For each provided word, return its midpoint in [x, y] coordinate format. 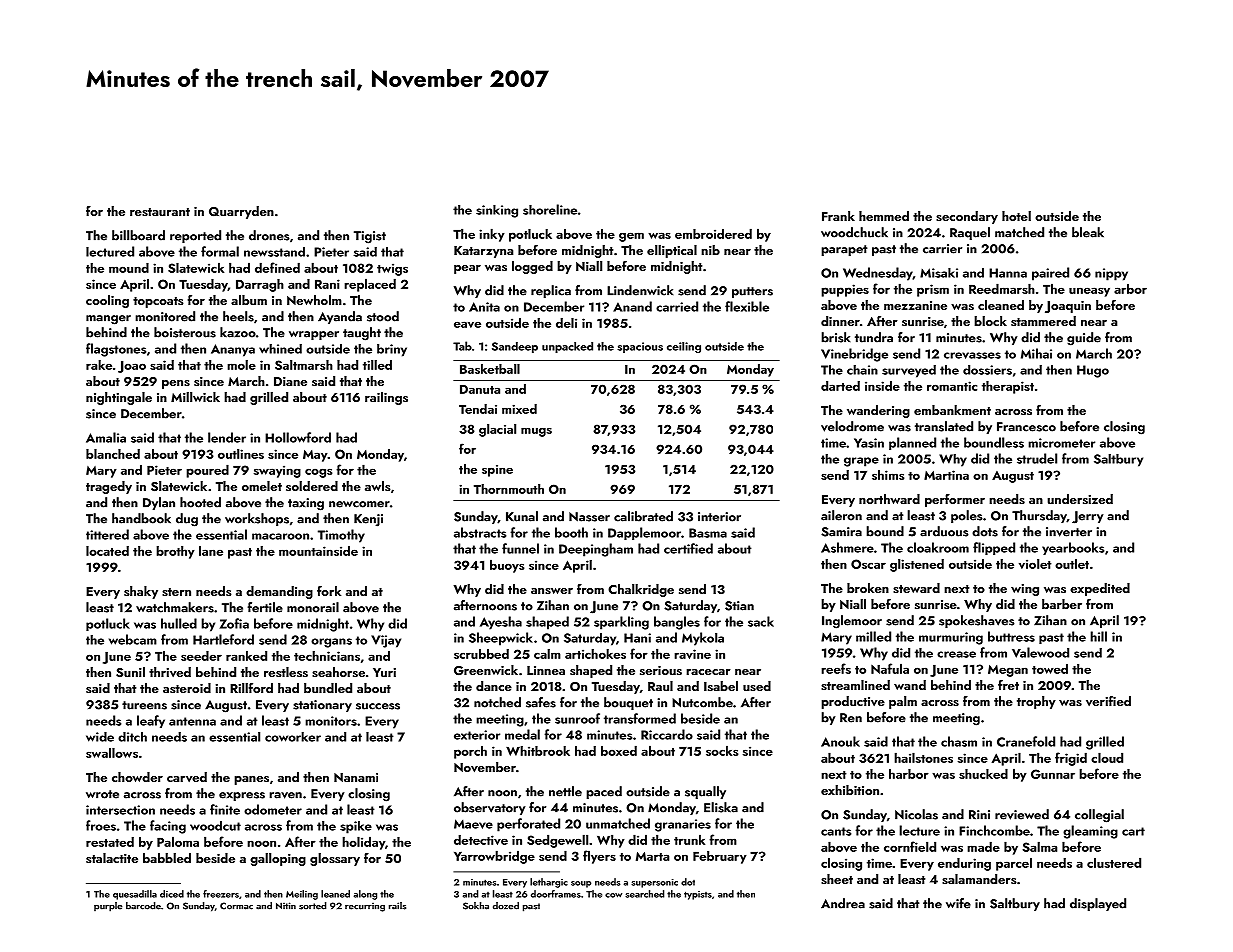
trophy [1036, 702]
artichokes [595, 654]
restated [110, 842]
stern [176, 592]
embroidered [713, 233]
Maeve [473, 824]
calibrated [643, 516]
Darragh [260, 285]
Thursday [1039, 516]
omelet [262, 486]
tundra [874, 337]
